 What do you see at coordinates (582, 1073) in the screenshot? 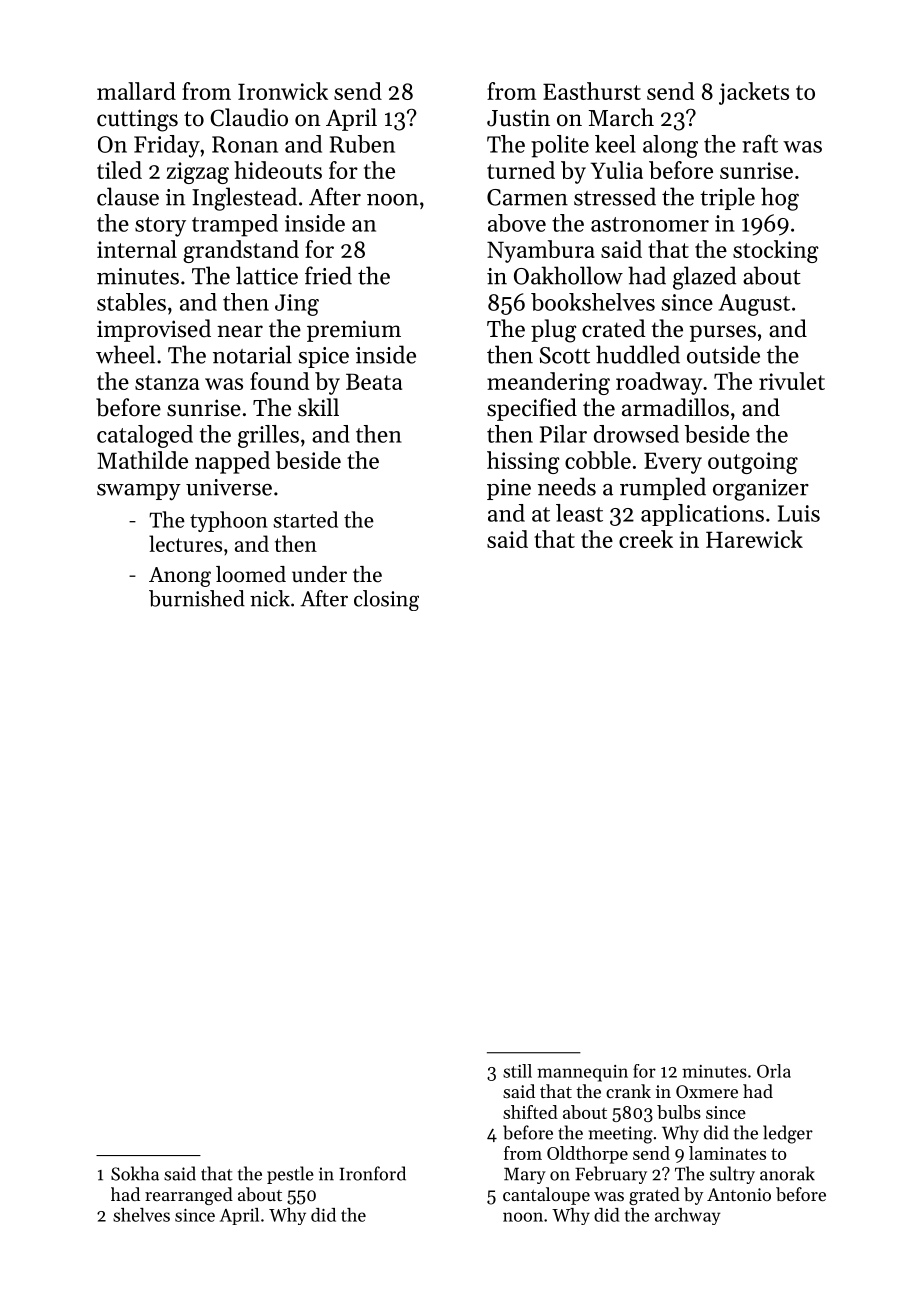
I see `mannequin` at bounding box center [582, 1073].
